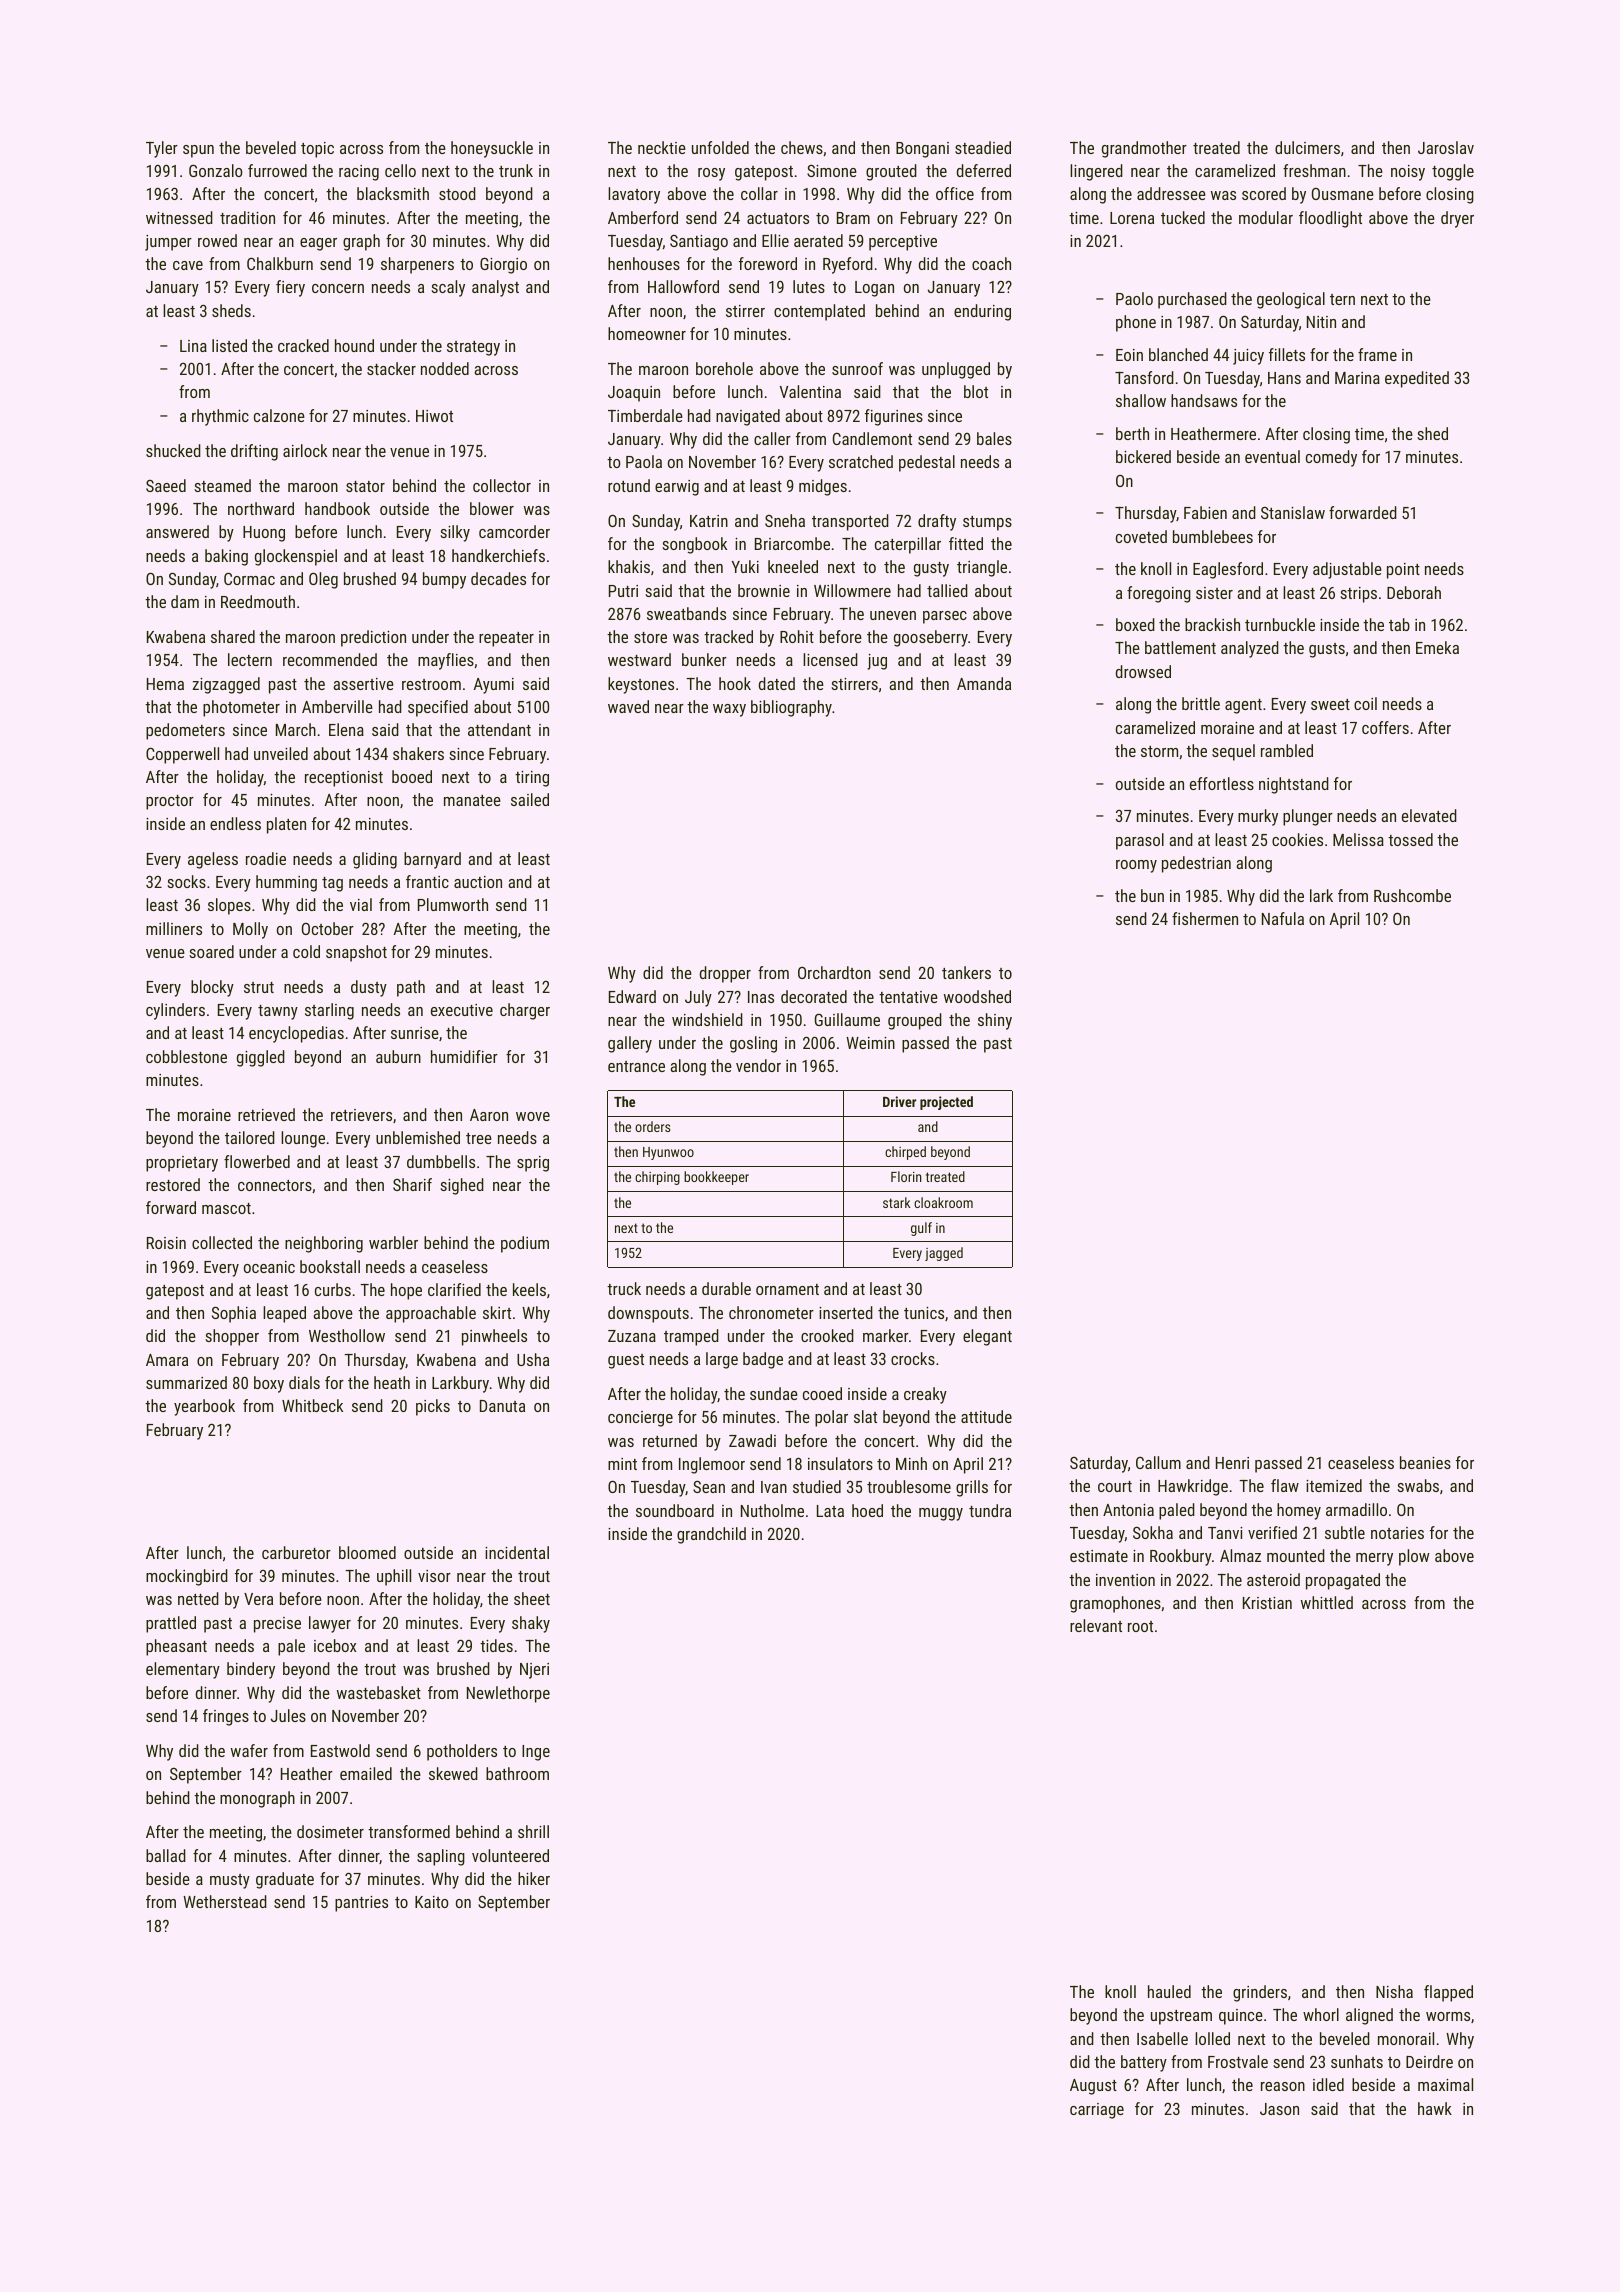 The height and width of the screenshot is (2292, 1620). I want to click on relevant, so click(1096, 1625).
